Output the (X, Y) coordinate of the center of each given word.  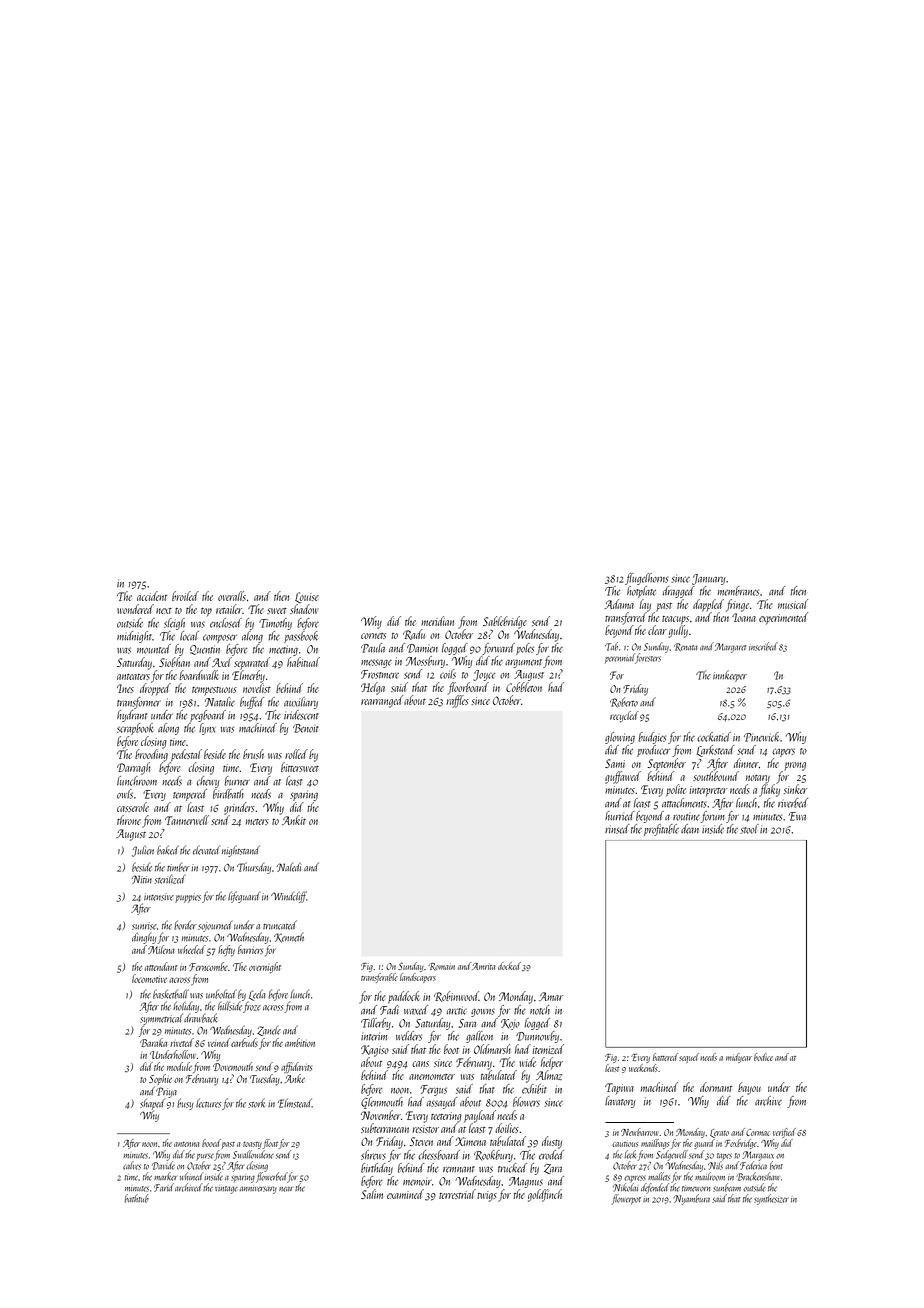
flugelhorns (646, 579)
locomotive (149, 978)
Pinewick (761, 737)
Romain (442, 967)
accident (152, 596)
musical (793, 604)
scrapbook (135, 729)
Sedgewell (672, 1155)
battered (665, 1057)
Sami (615, 763)
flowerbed (271, 1177)
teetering (446, 1117)
